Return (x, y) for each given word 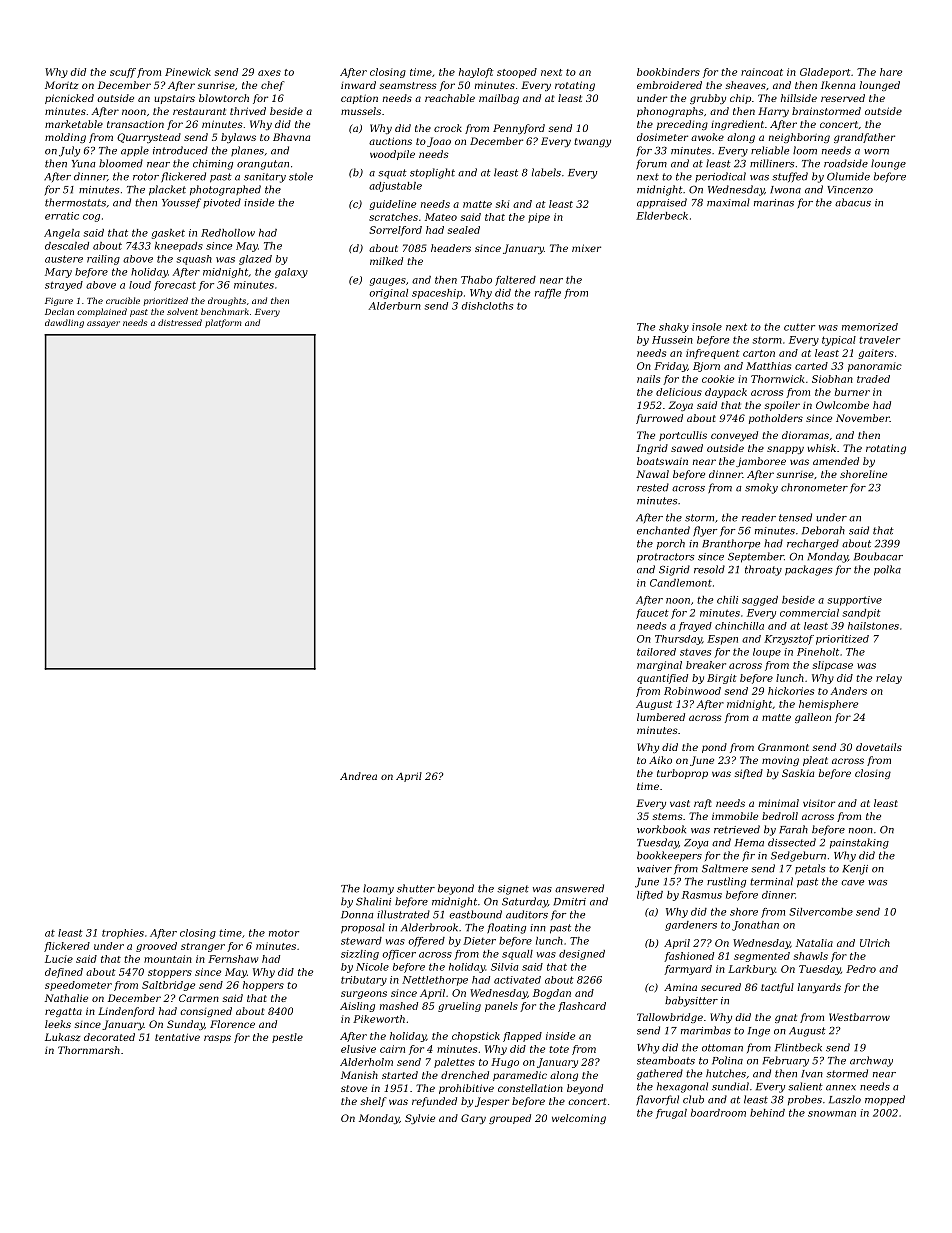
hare (891, 72)
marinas (774, 203)
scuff (123, 73)
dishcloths (487, 306)
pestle (287, 1038)
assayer (103, 324)
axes (269, 73)
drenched (465, 1075)
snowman (832, 1114)
